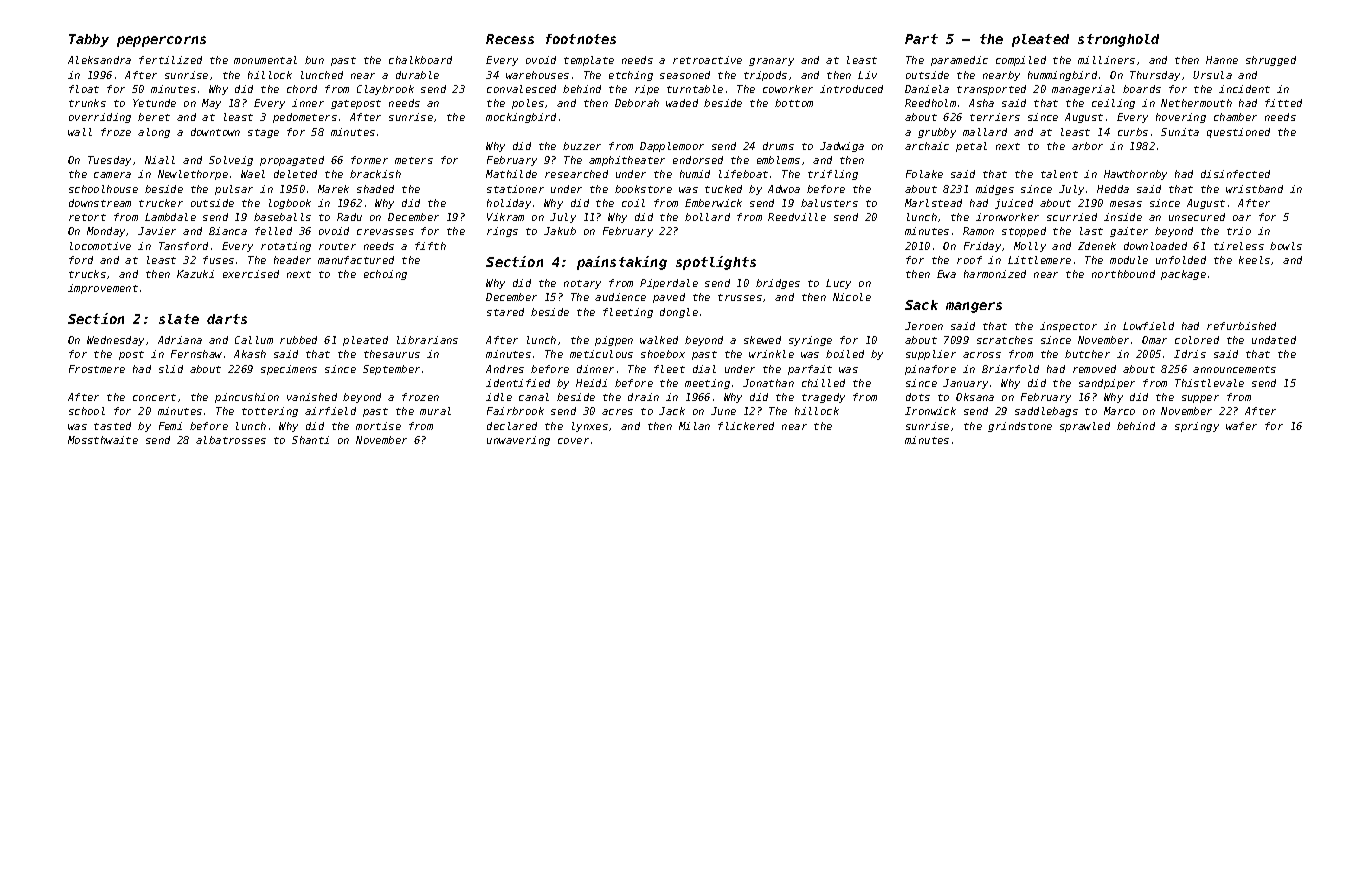  I want to click on pulsar, so click(234, 190).
